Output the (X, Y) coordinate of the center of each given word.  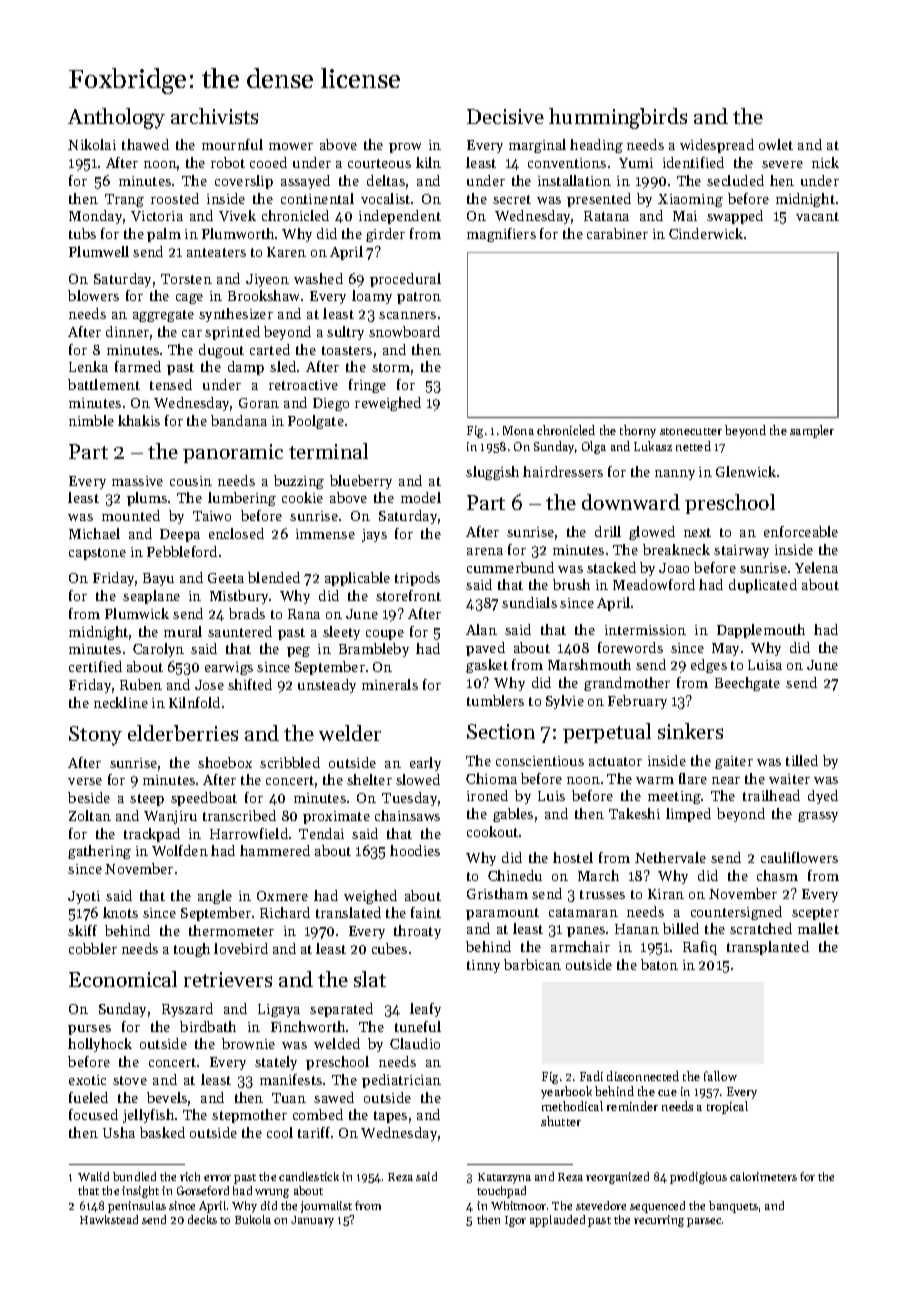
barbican (532, 964)
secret (512, 199)
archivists (214, 116)
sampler (812, 431)
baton (659, 964)
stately (276, 1063)
